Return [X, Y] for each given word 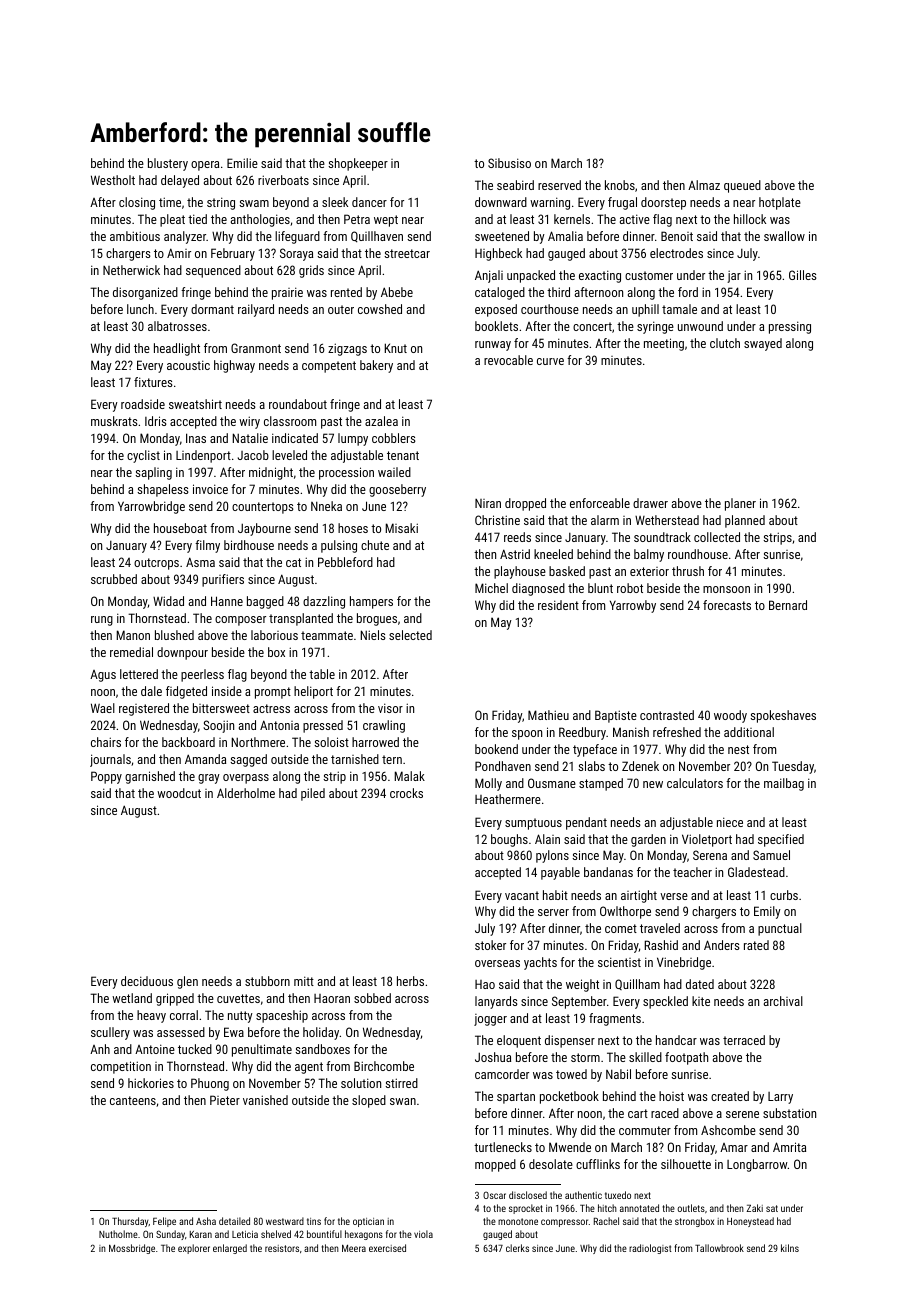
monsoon [726, 589]
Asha [206, 1221]
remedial [131, 652]
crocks [406, 793]
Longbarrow [757, 1165]
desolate [551, 1164]
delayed [180, 181]
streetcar [407, 253]
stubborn [267, 981]
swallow [784, 236]
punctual [780, 929]
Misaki [401, 528]
